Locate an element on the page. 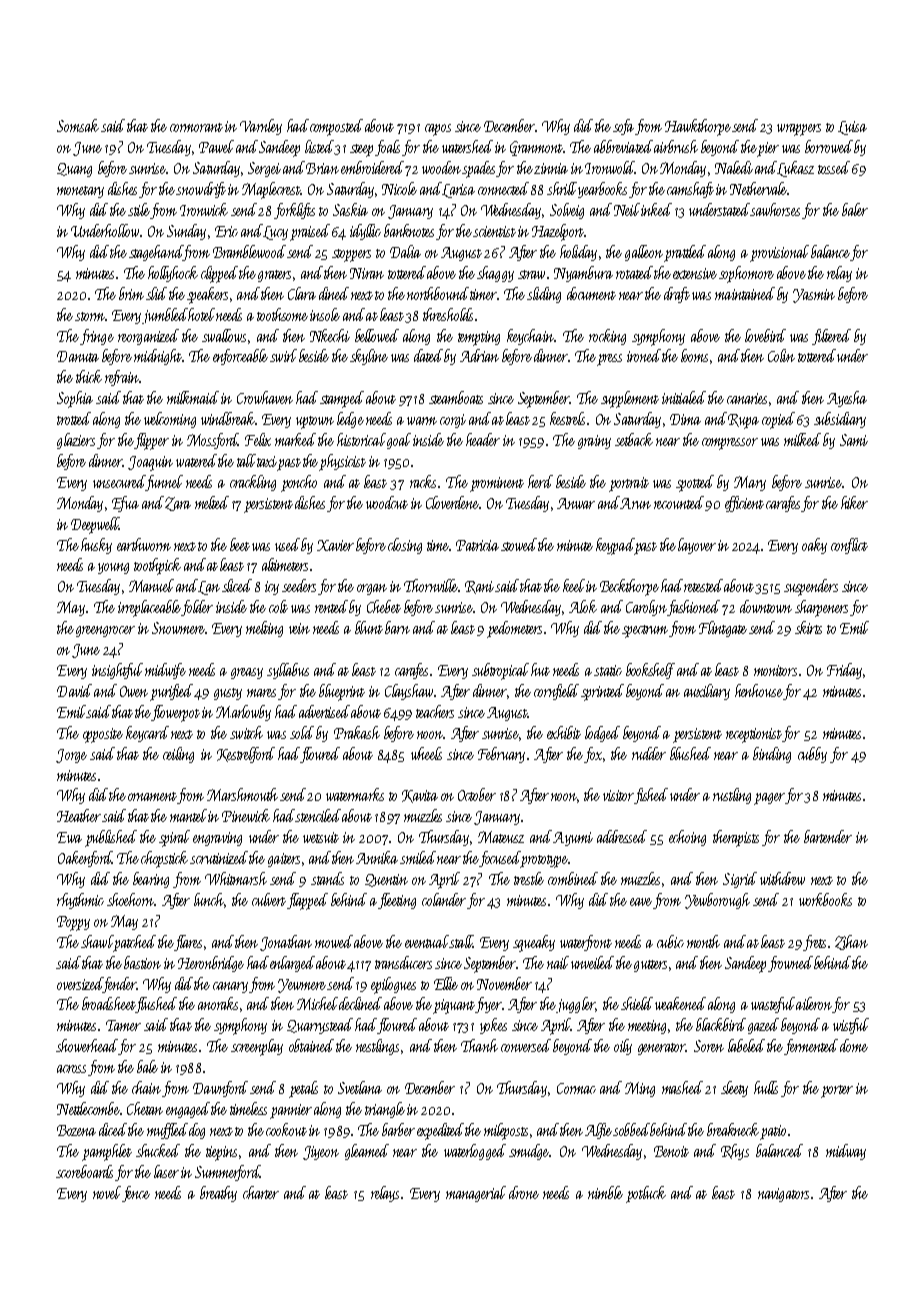  mileposts is located at coordinates (506, 1131).
